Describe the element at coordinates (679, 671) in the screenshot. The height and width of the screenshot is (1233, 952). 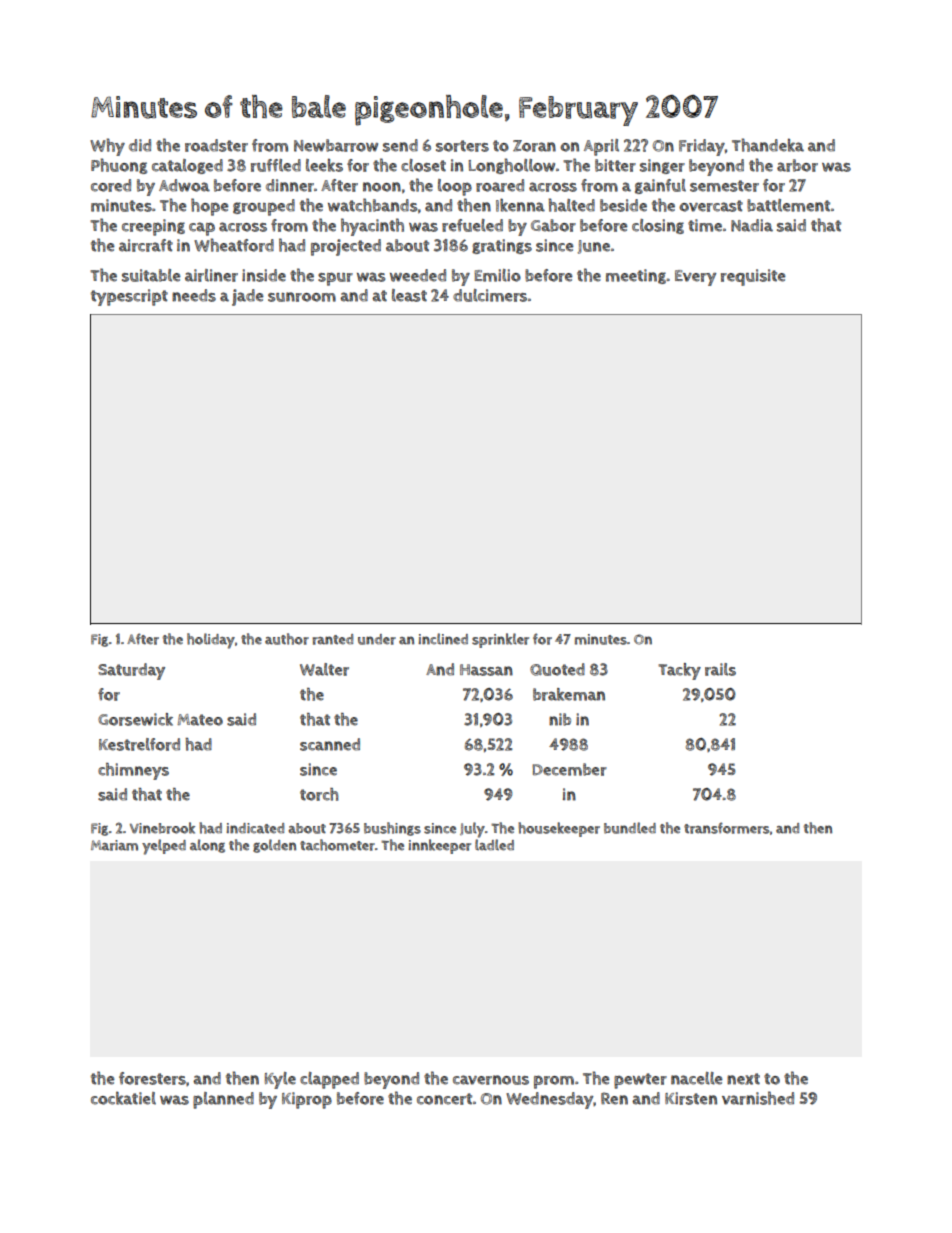
I see `Tacky` at that location.
